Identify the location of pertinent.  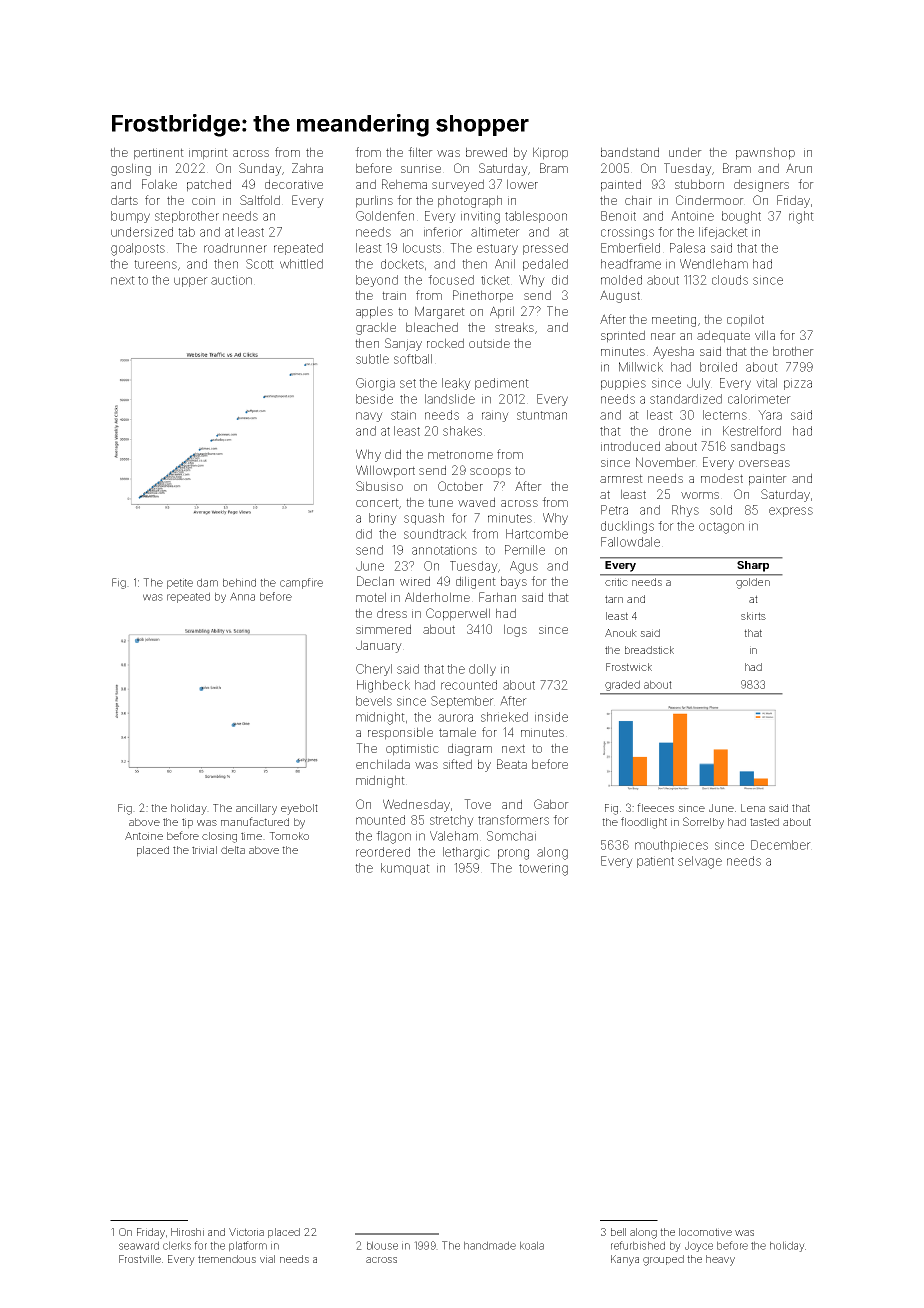
(159, 154).
